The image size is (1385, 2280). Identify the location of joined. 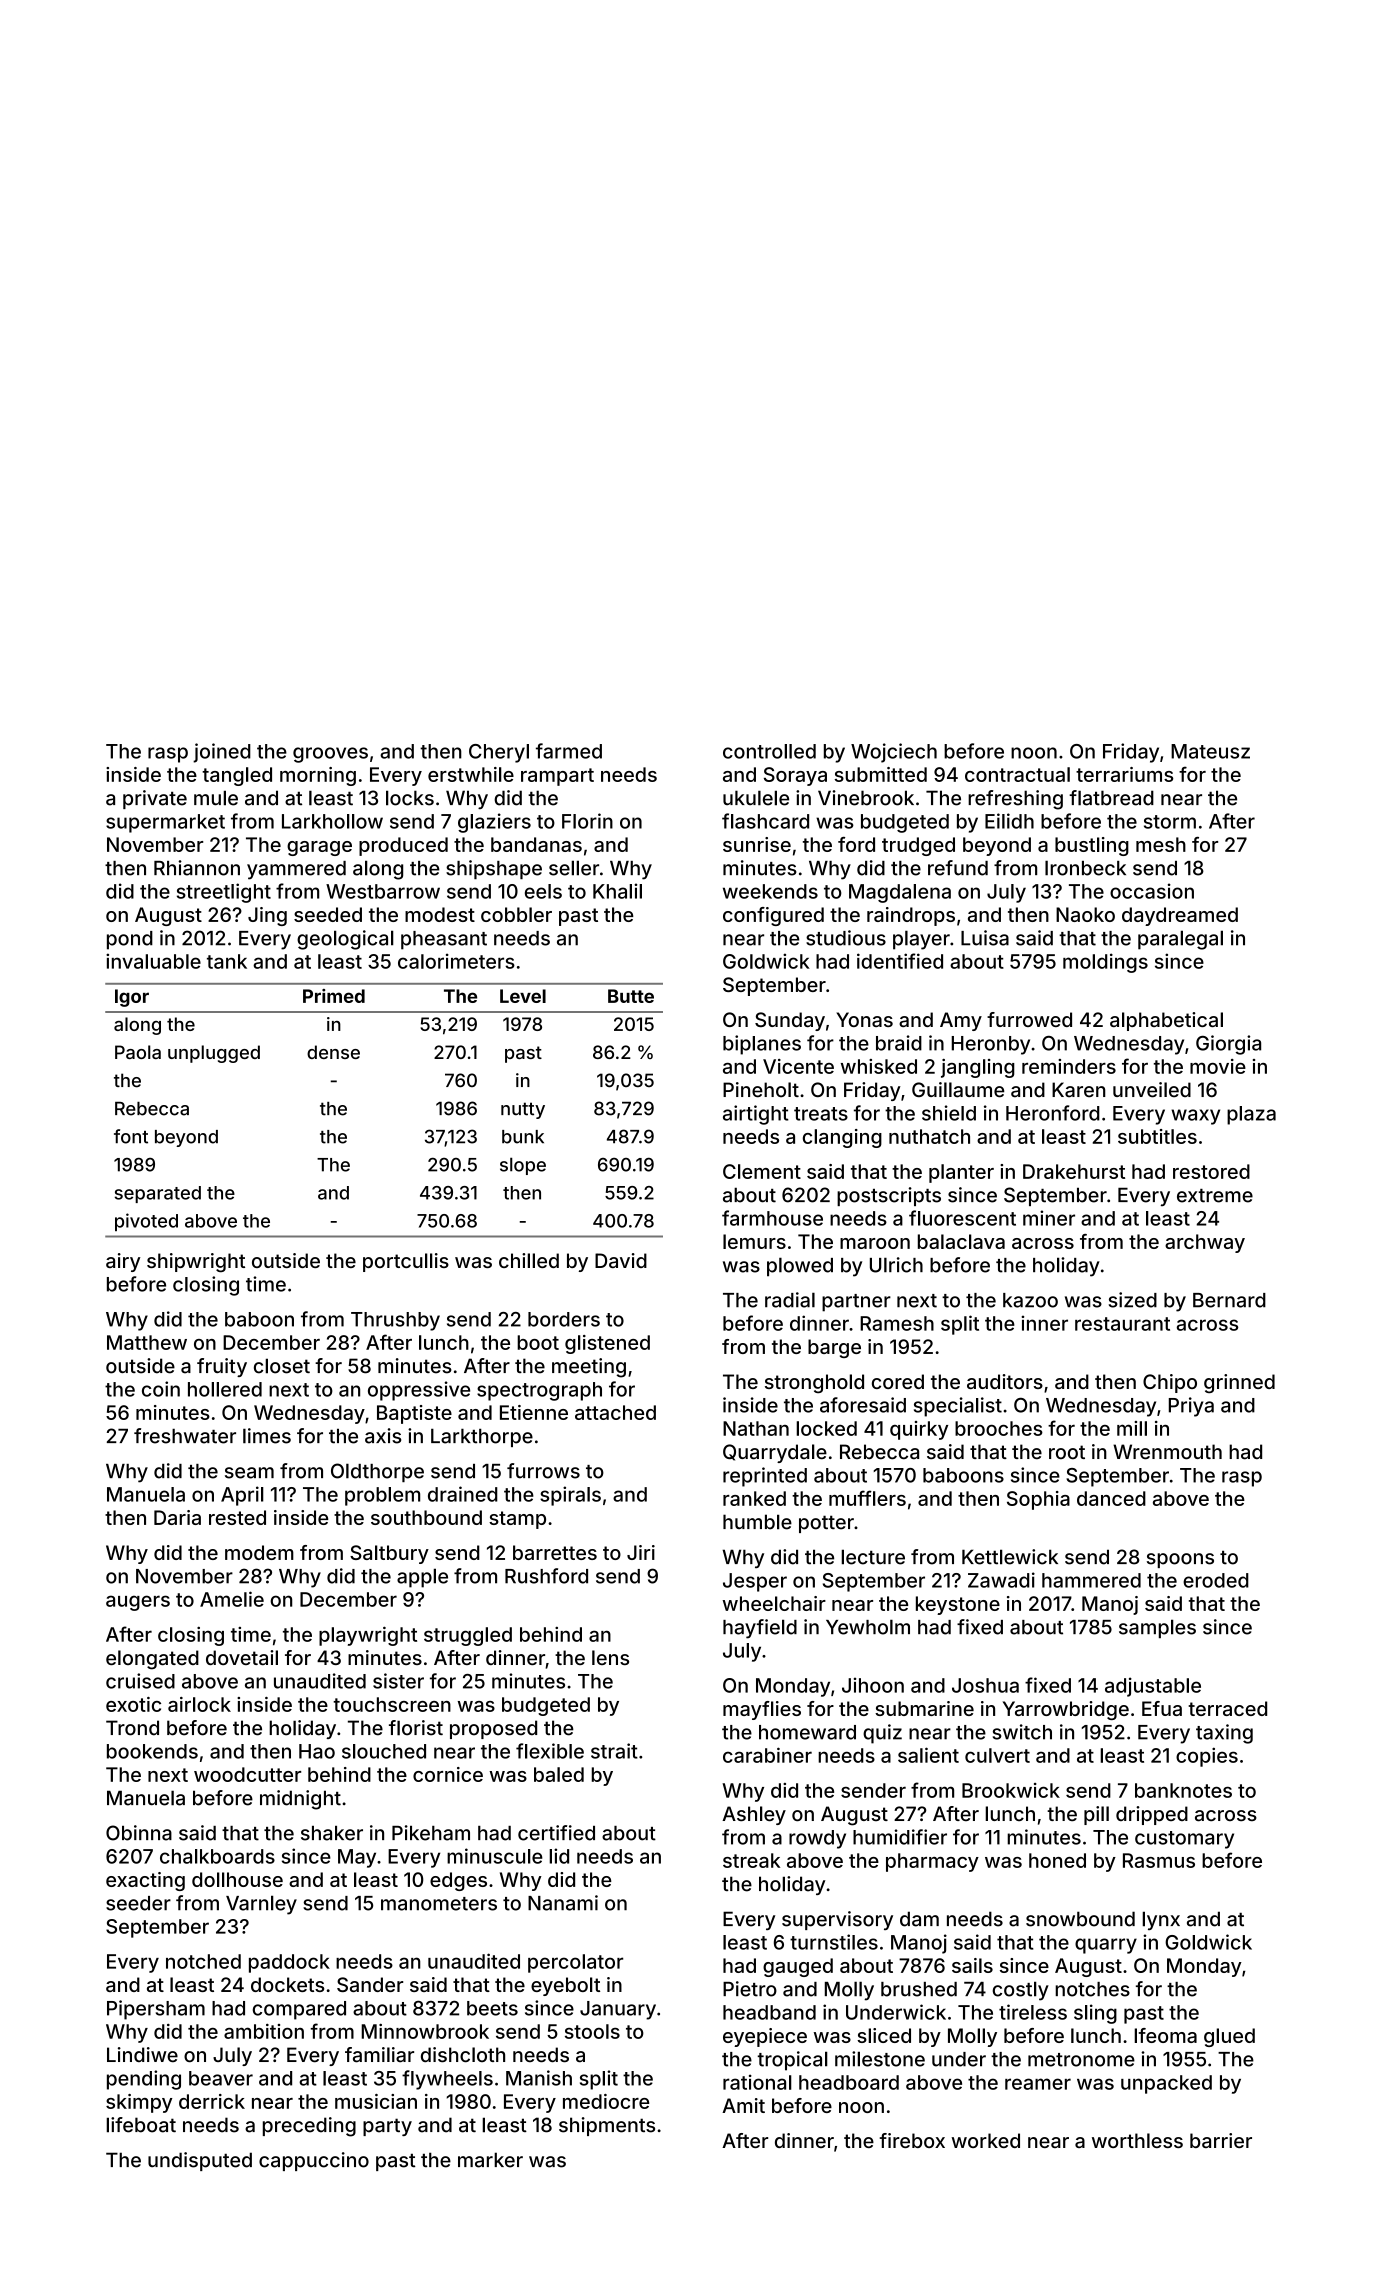
(222, 753).
